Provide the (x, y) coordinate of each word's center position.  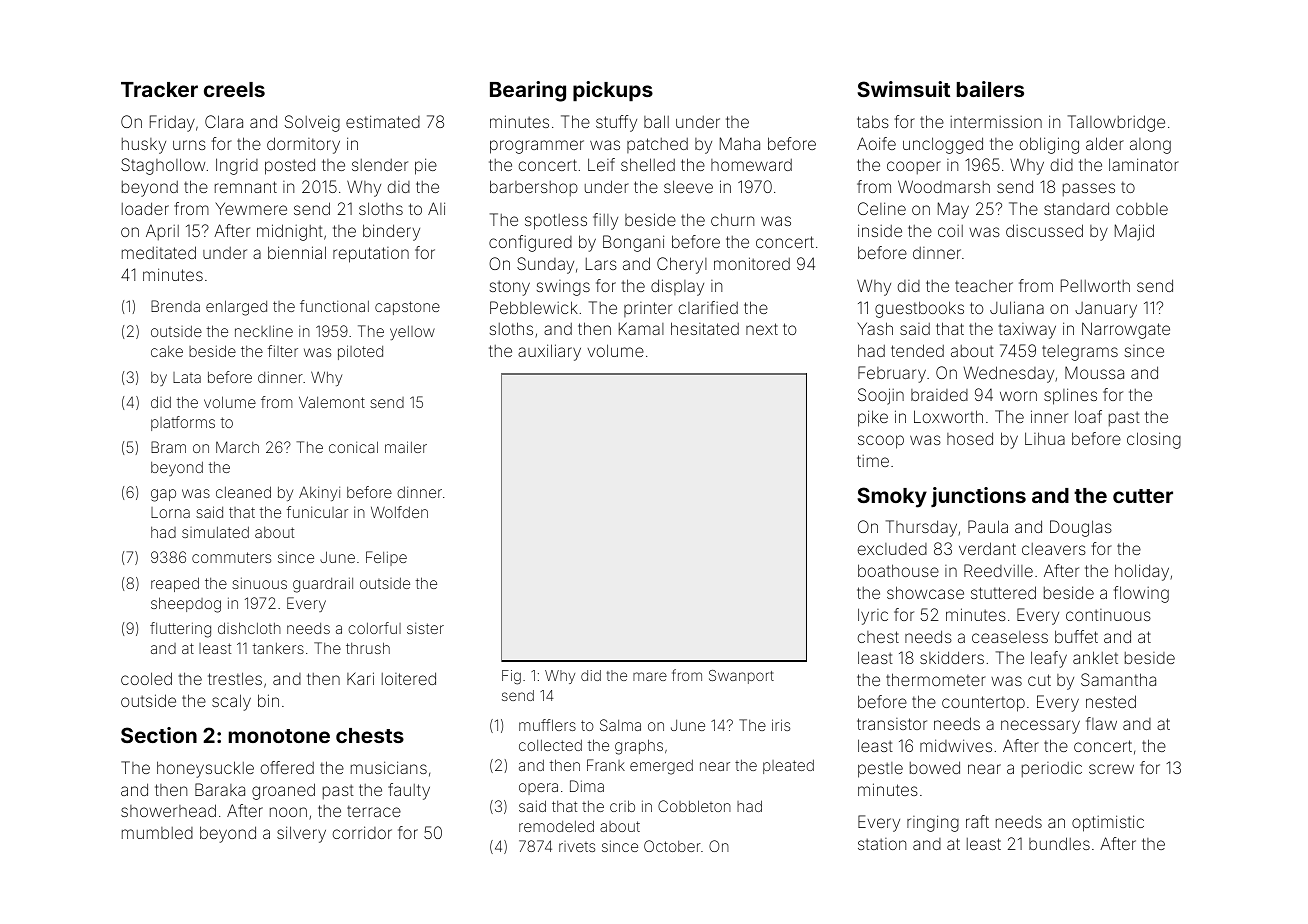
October (672, 846)
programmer (537, 147)
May (953, 210)
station (882, 844)
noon (288, 812)
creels (234, 89)
